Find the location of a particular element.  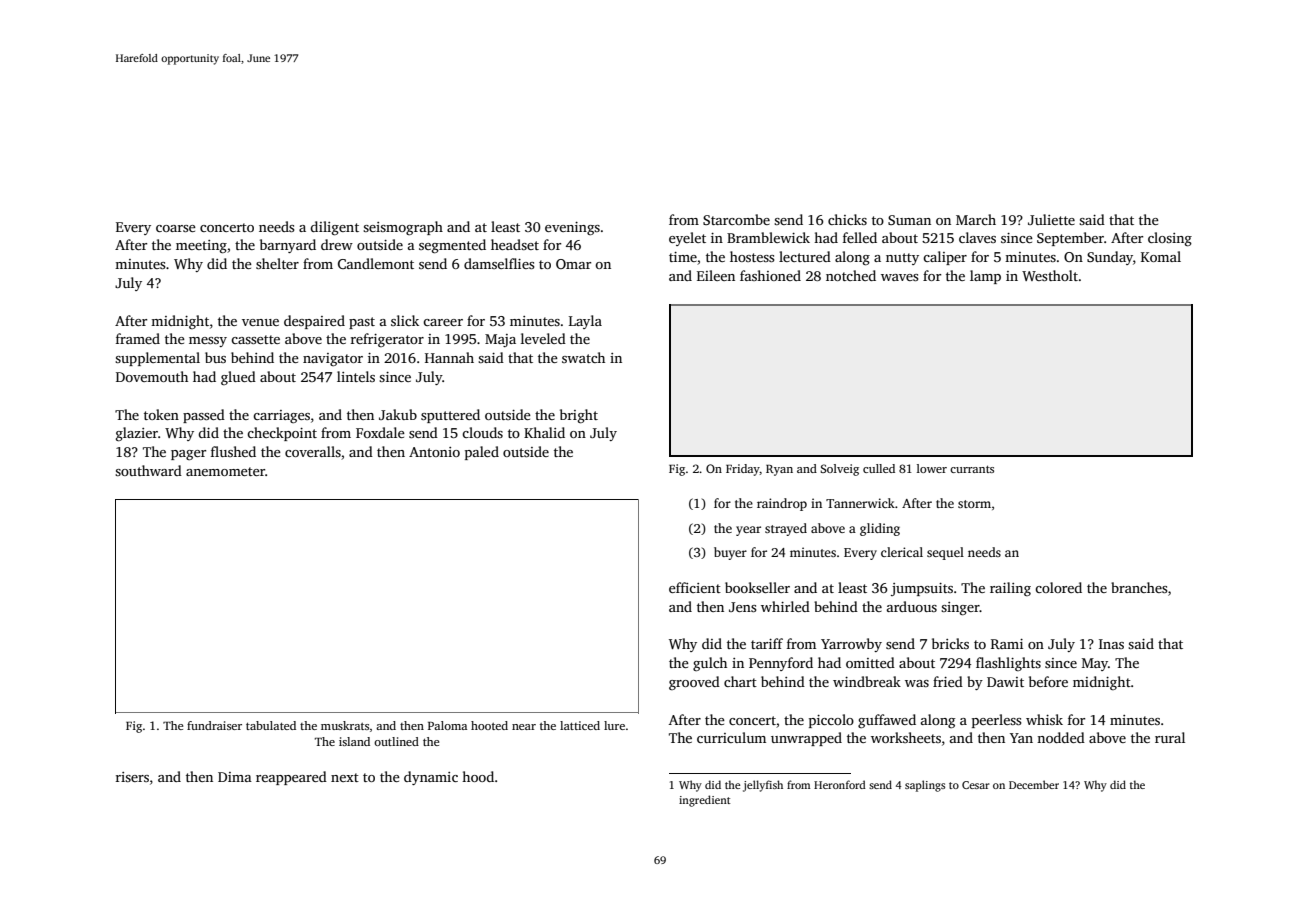

waves is located at coordinates (900, 277).
